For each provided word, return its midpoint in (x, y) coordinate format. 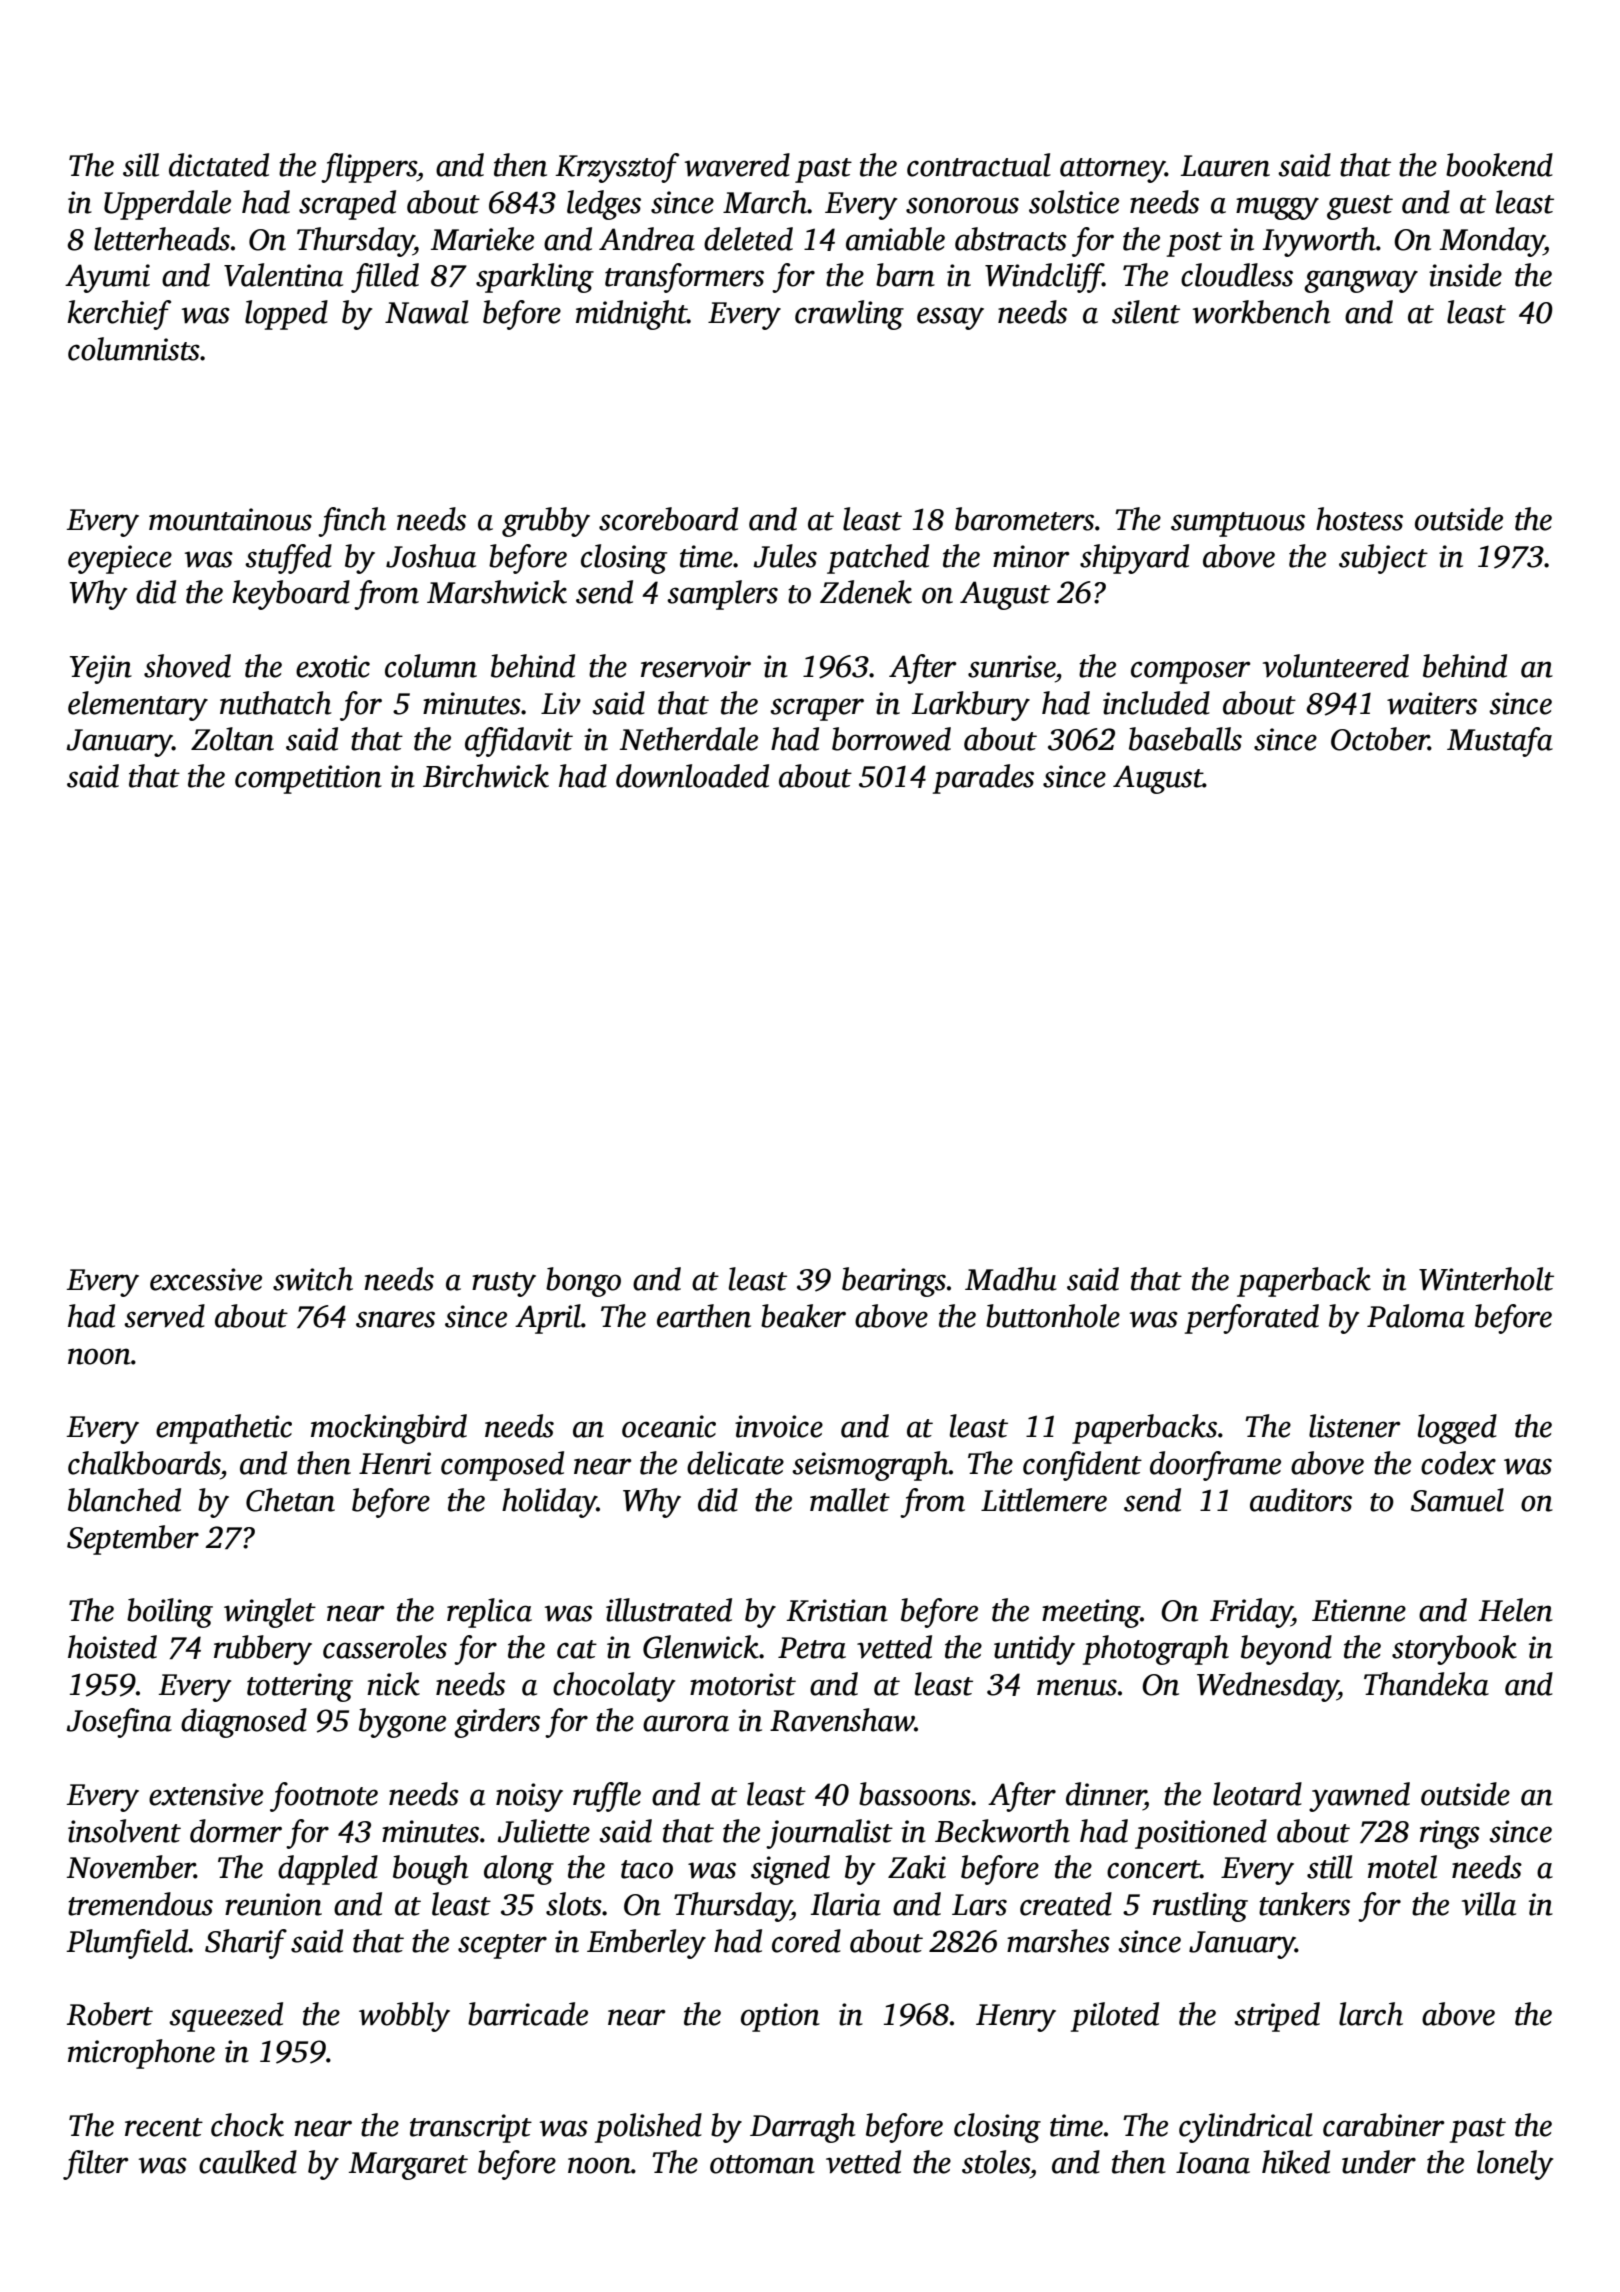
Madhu (1010, 1279)
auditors (1301, 1500)
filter (96, 2165)
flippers (369, 168)
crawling (849, 315)
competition (308, 779)
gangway (1361, 281)
